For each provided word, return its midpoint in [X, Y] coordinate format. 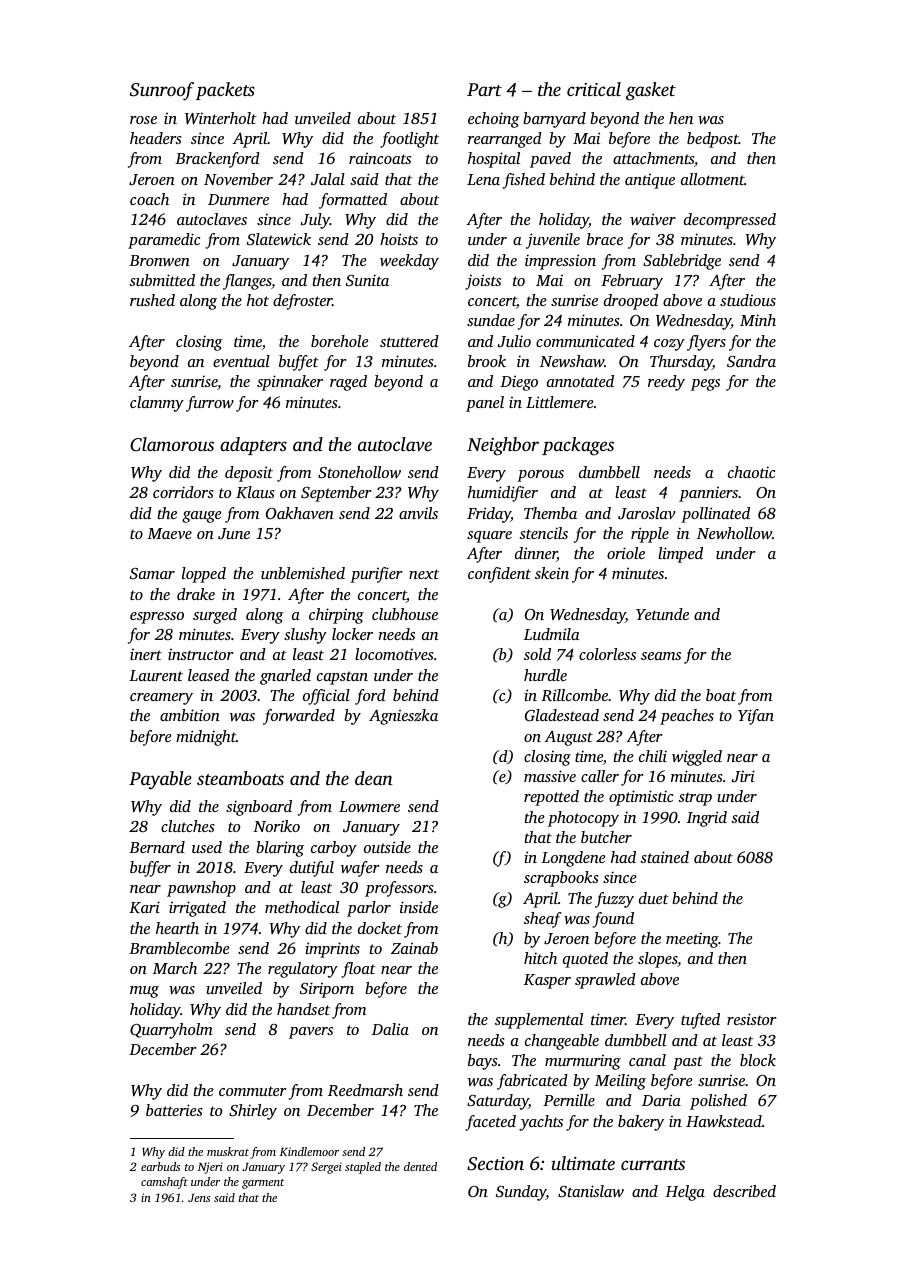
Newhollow [734, 533]
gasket [651, 91]
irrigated [197, 909]
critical [594, 89]
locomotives [394, 654]
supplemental [539, 1021]
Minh [758, 320]
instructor [201, 654]
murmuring [583, 1062]
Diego [519, 383]
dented [420, 1166]
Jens [199, 1198]
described [744, 1191]
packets [225, 91]
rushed [152, 300]
